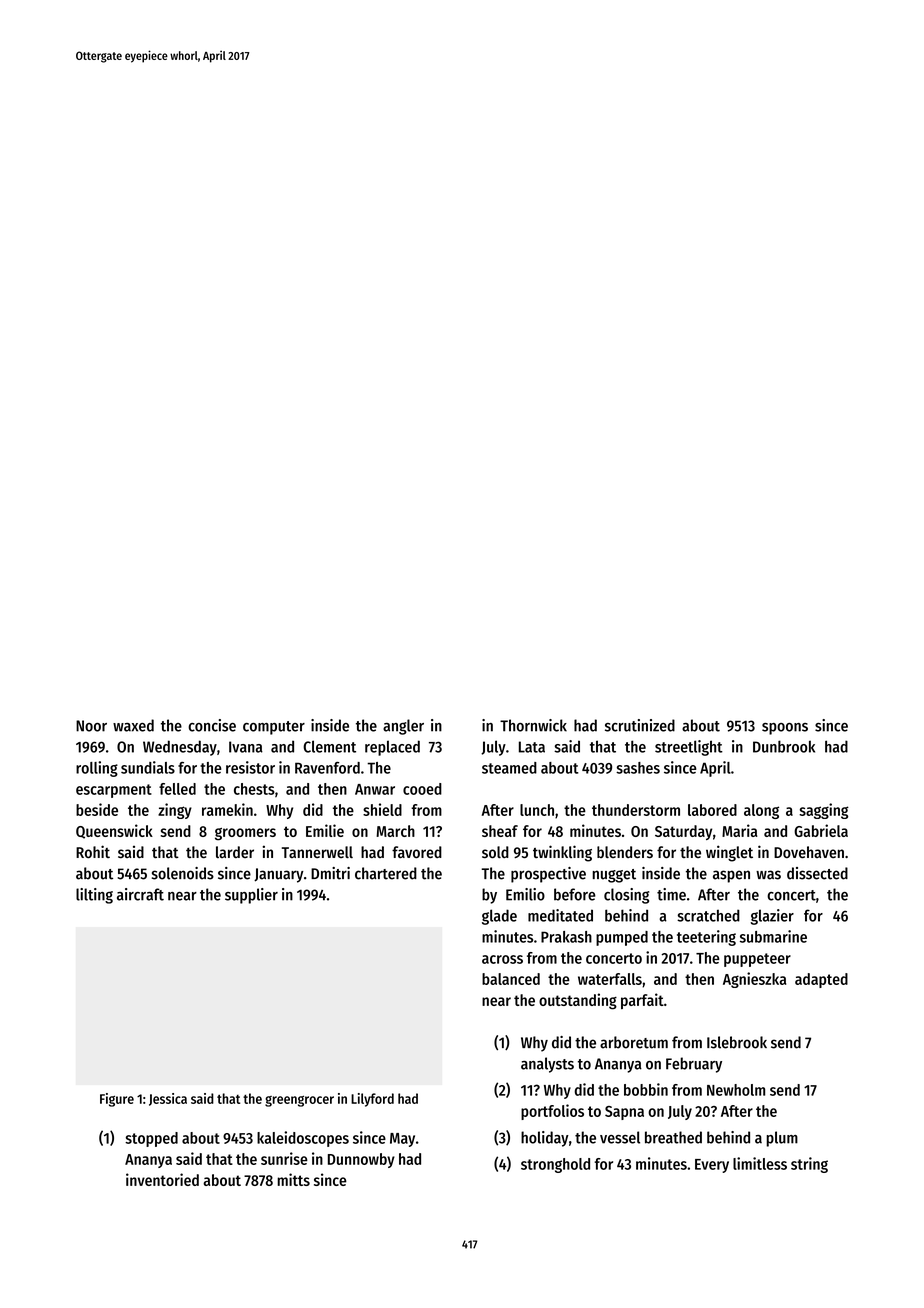  What do you see at coordinates (151, 1139) in the page?
I see `stopped` at bounding box center [151, 1139].
